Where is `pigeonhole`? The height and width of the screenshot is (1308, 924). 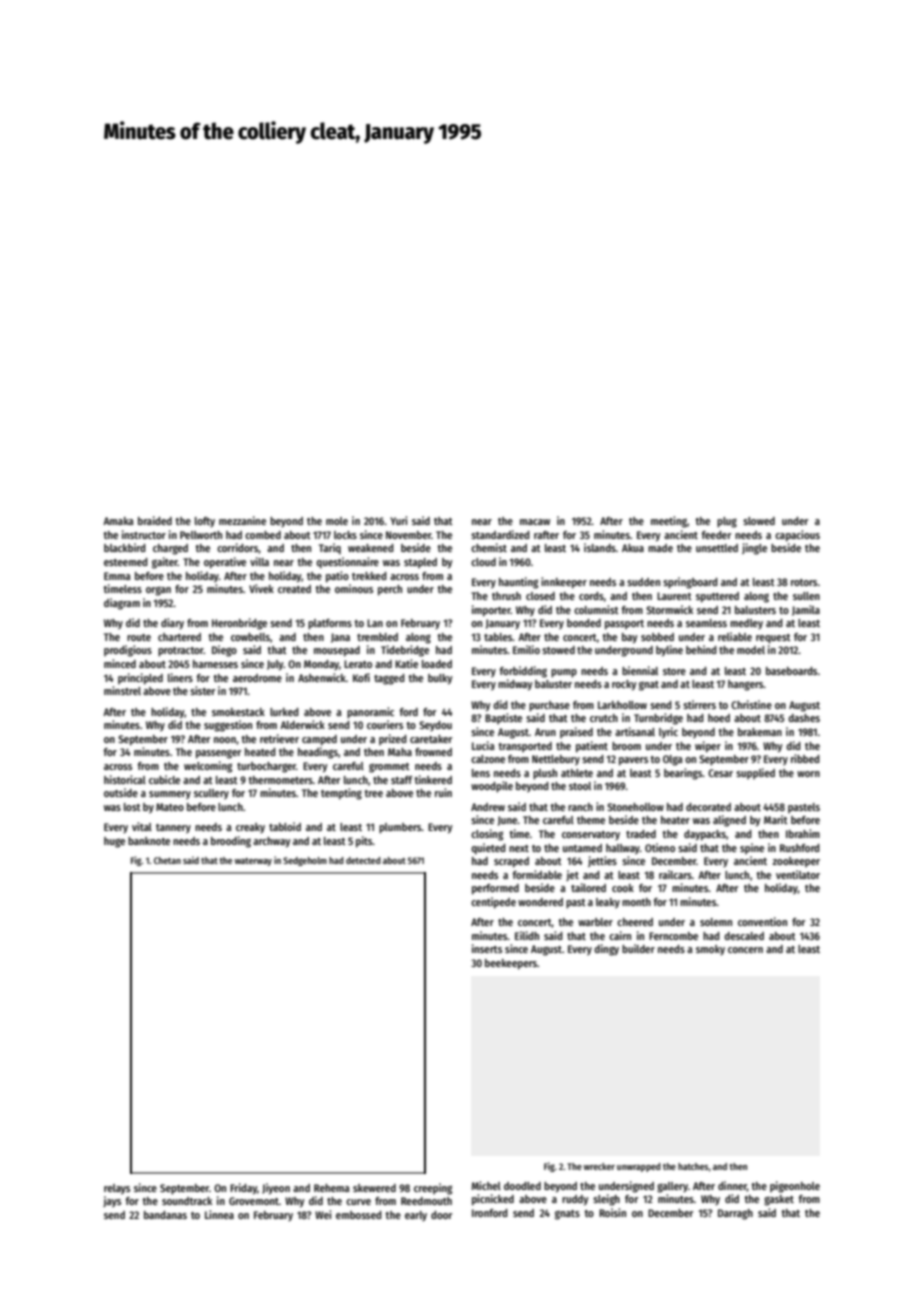 pigeonhole is located at coordinates (795, 1187).
